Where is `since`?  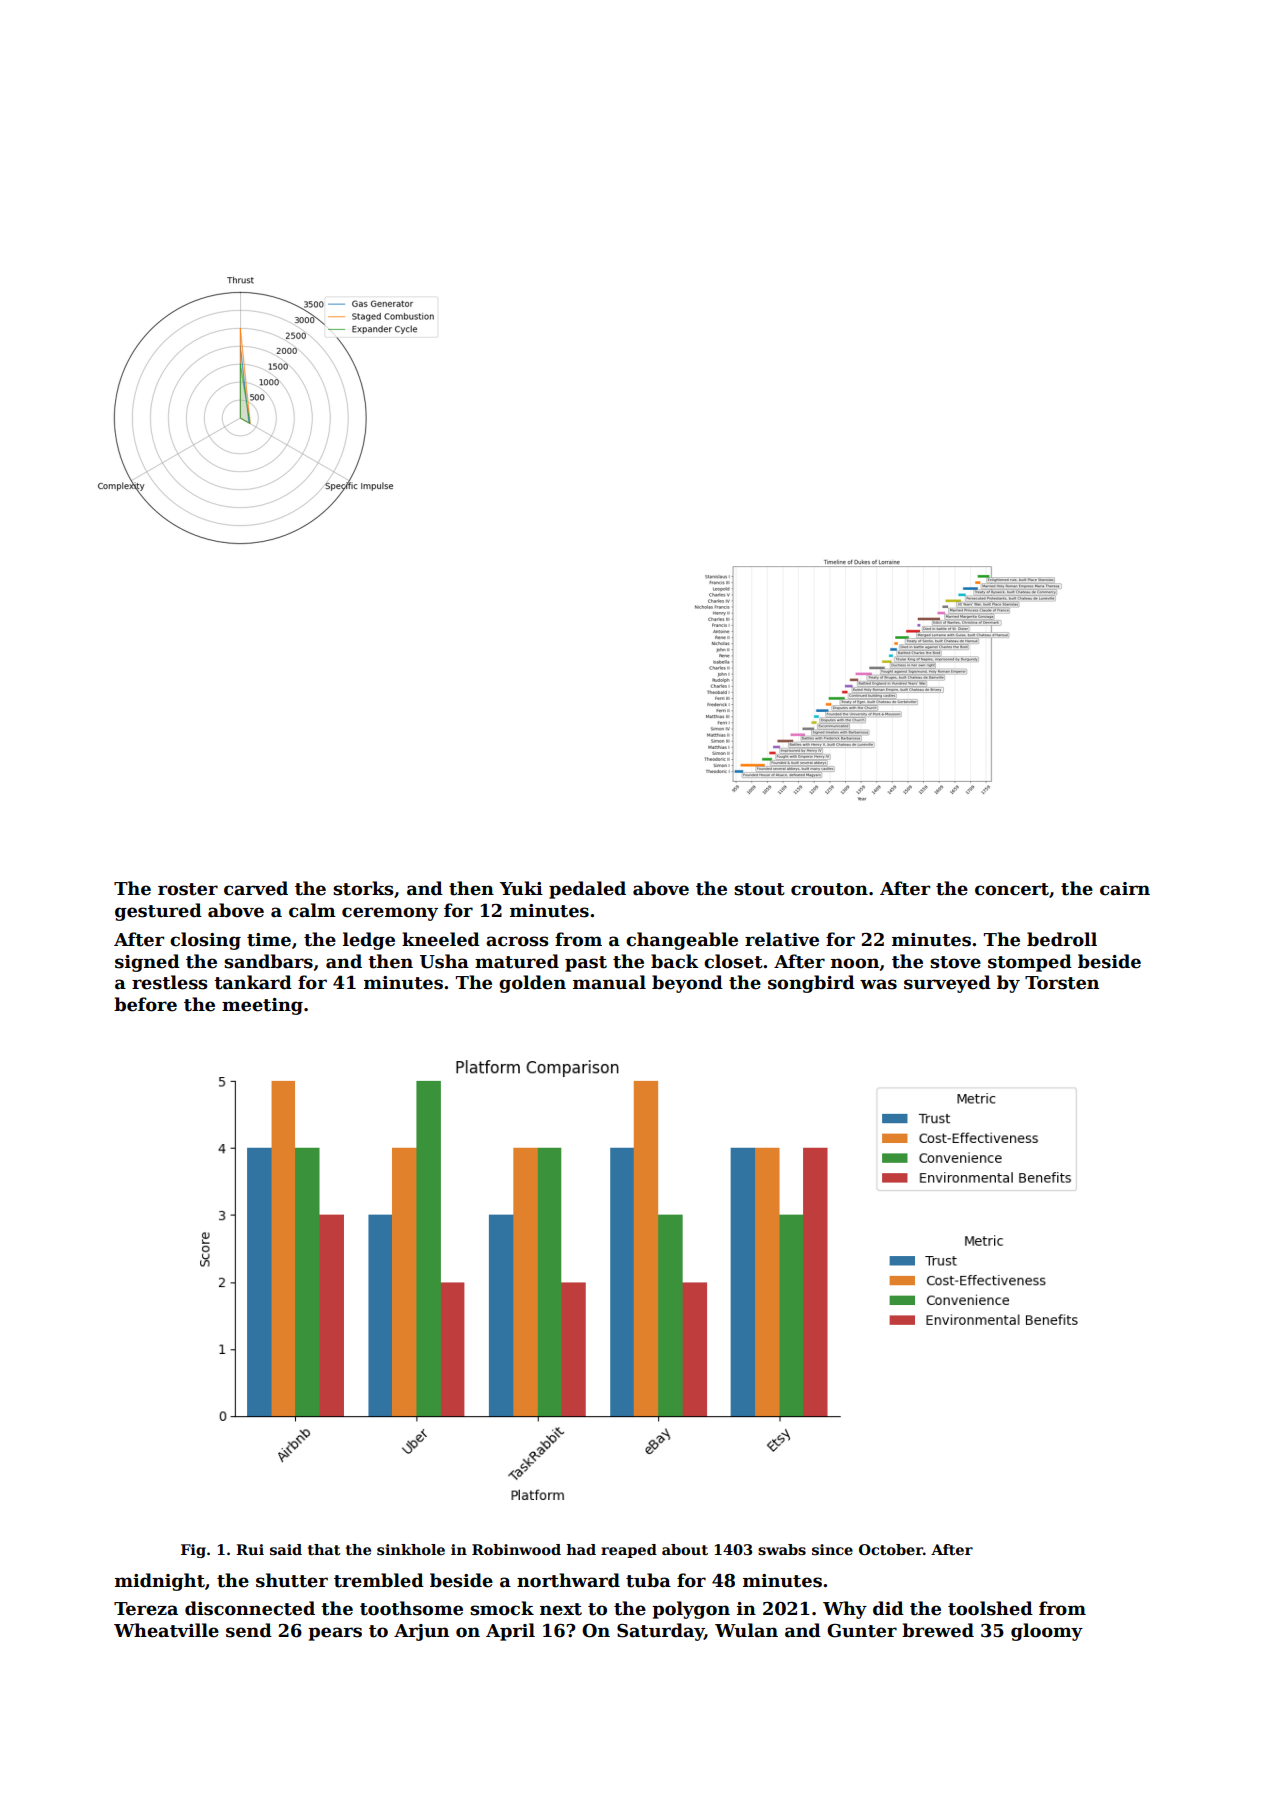
since is located at coordinates (832, 1549).
